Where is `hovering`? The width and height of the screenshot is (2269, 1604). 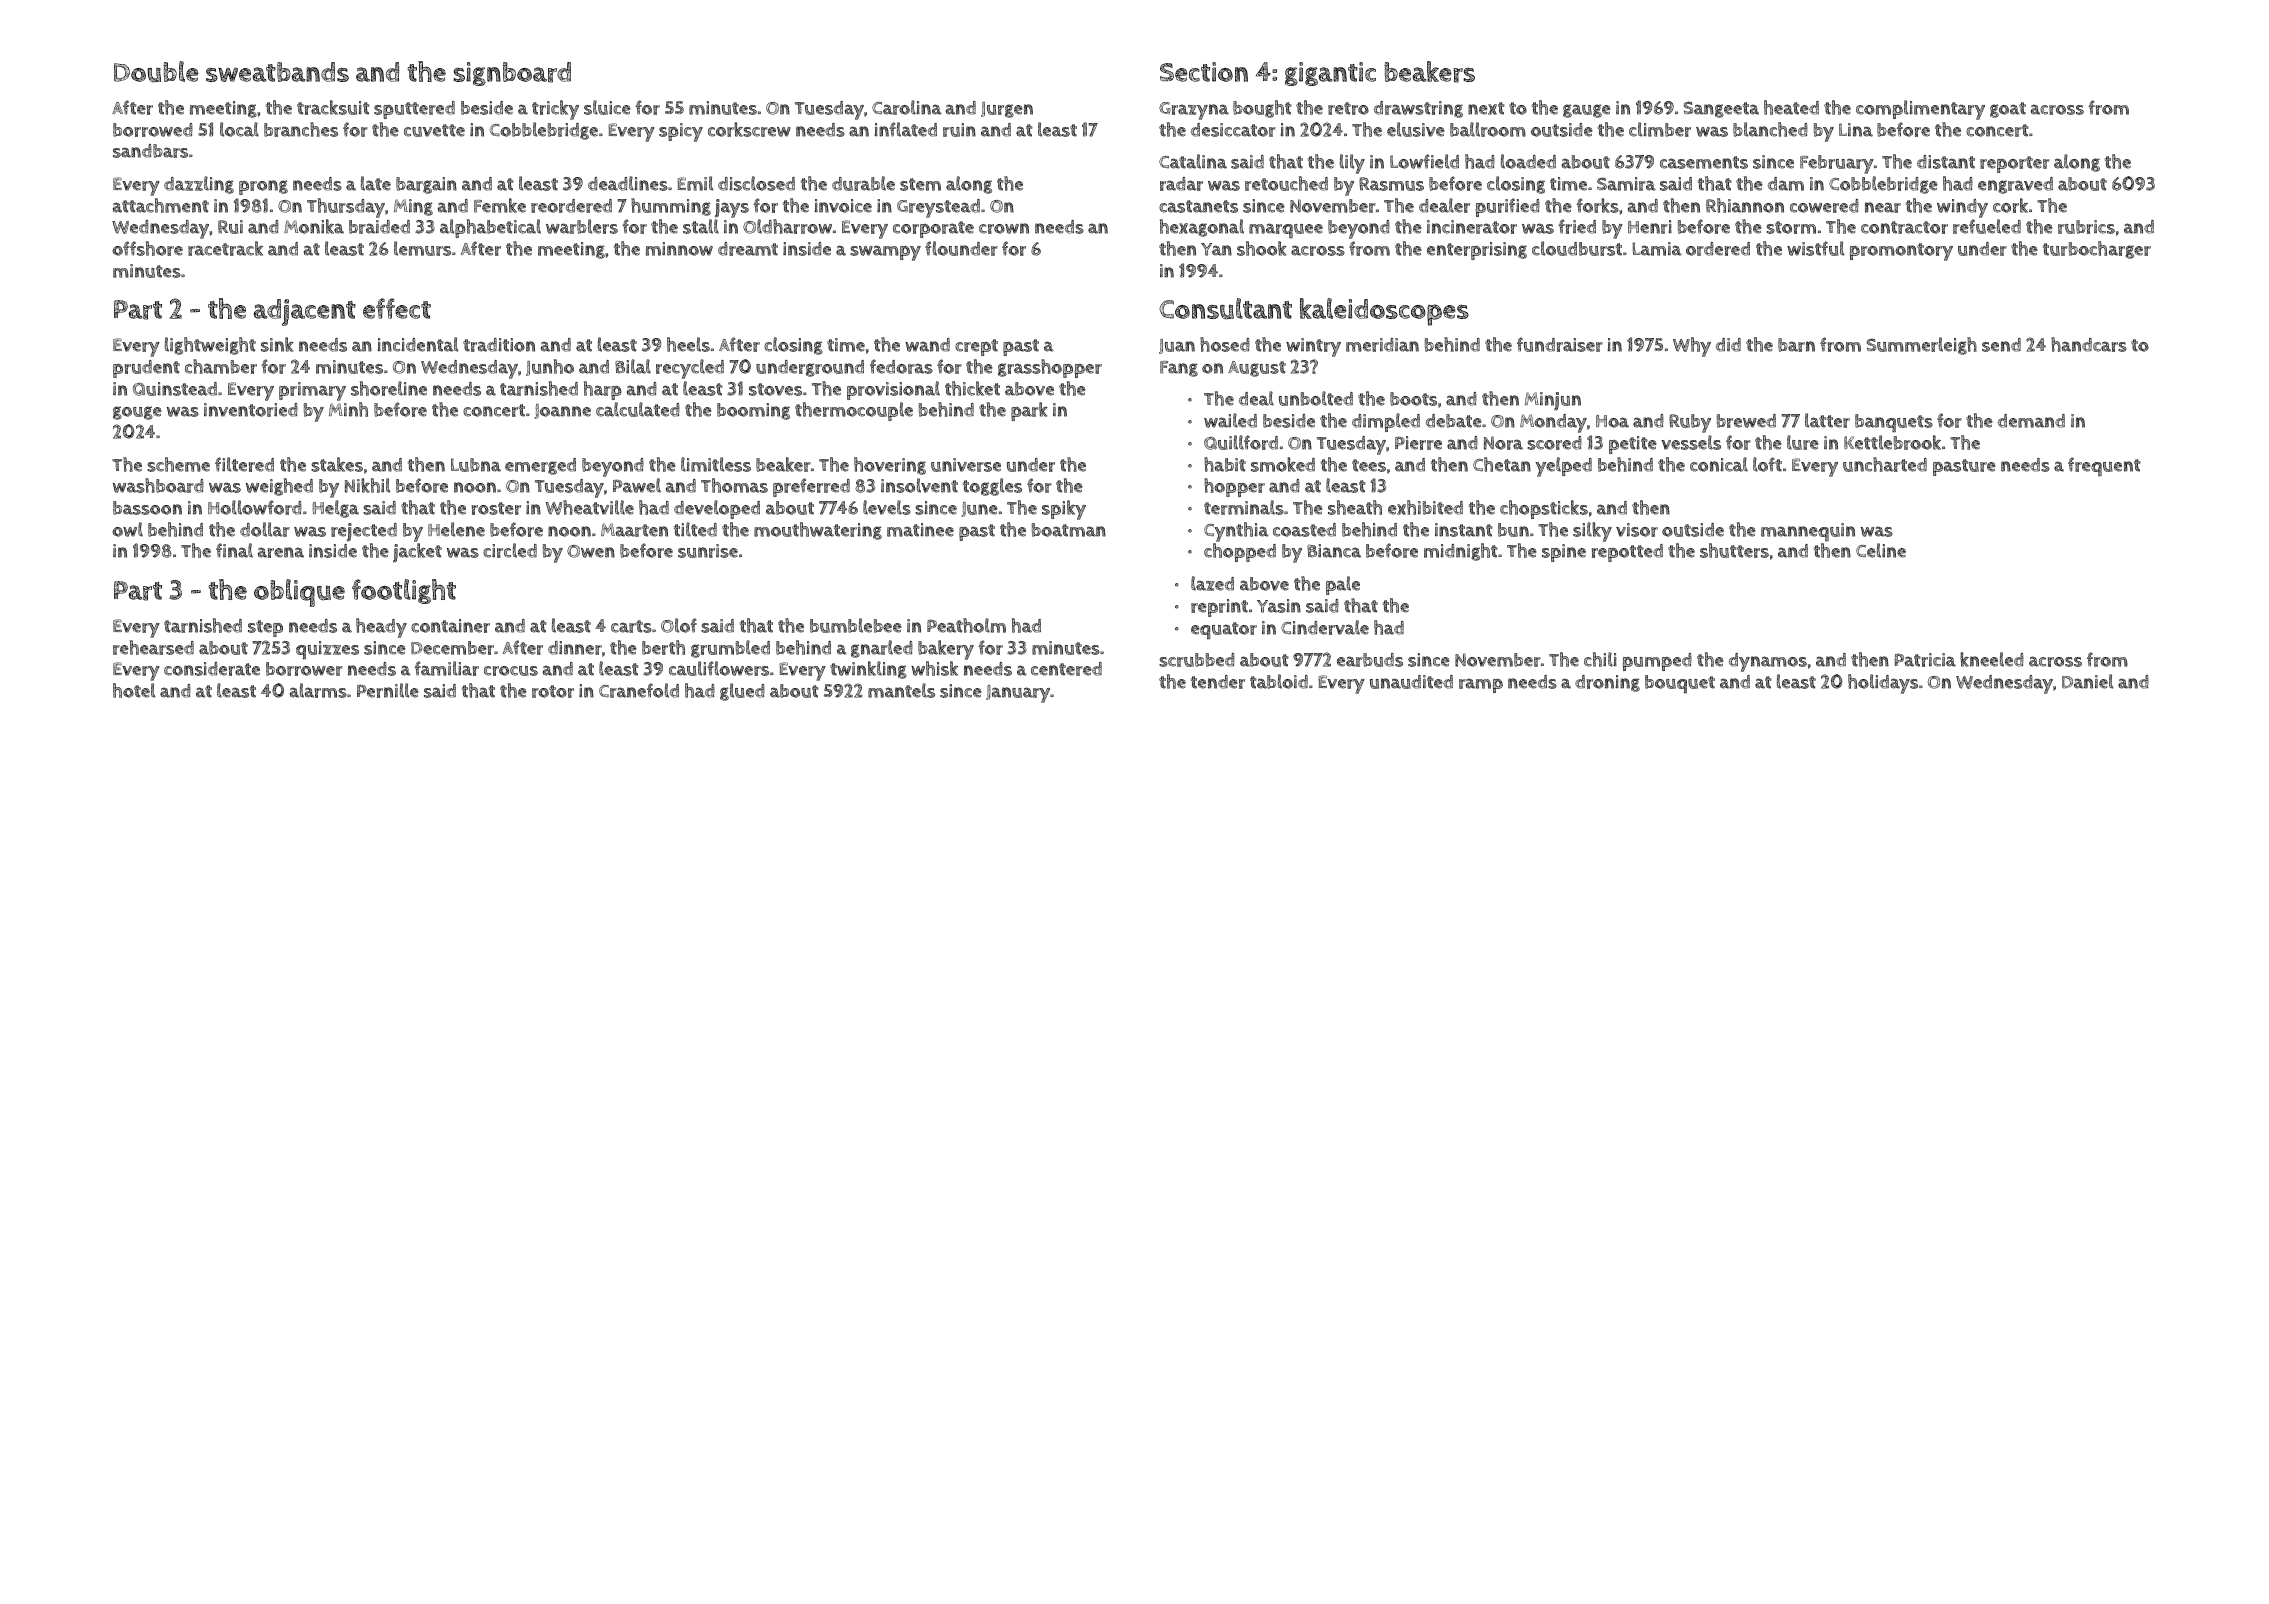
hovering is located at coordinates (890, 466).
